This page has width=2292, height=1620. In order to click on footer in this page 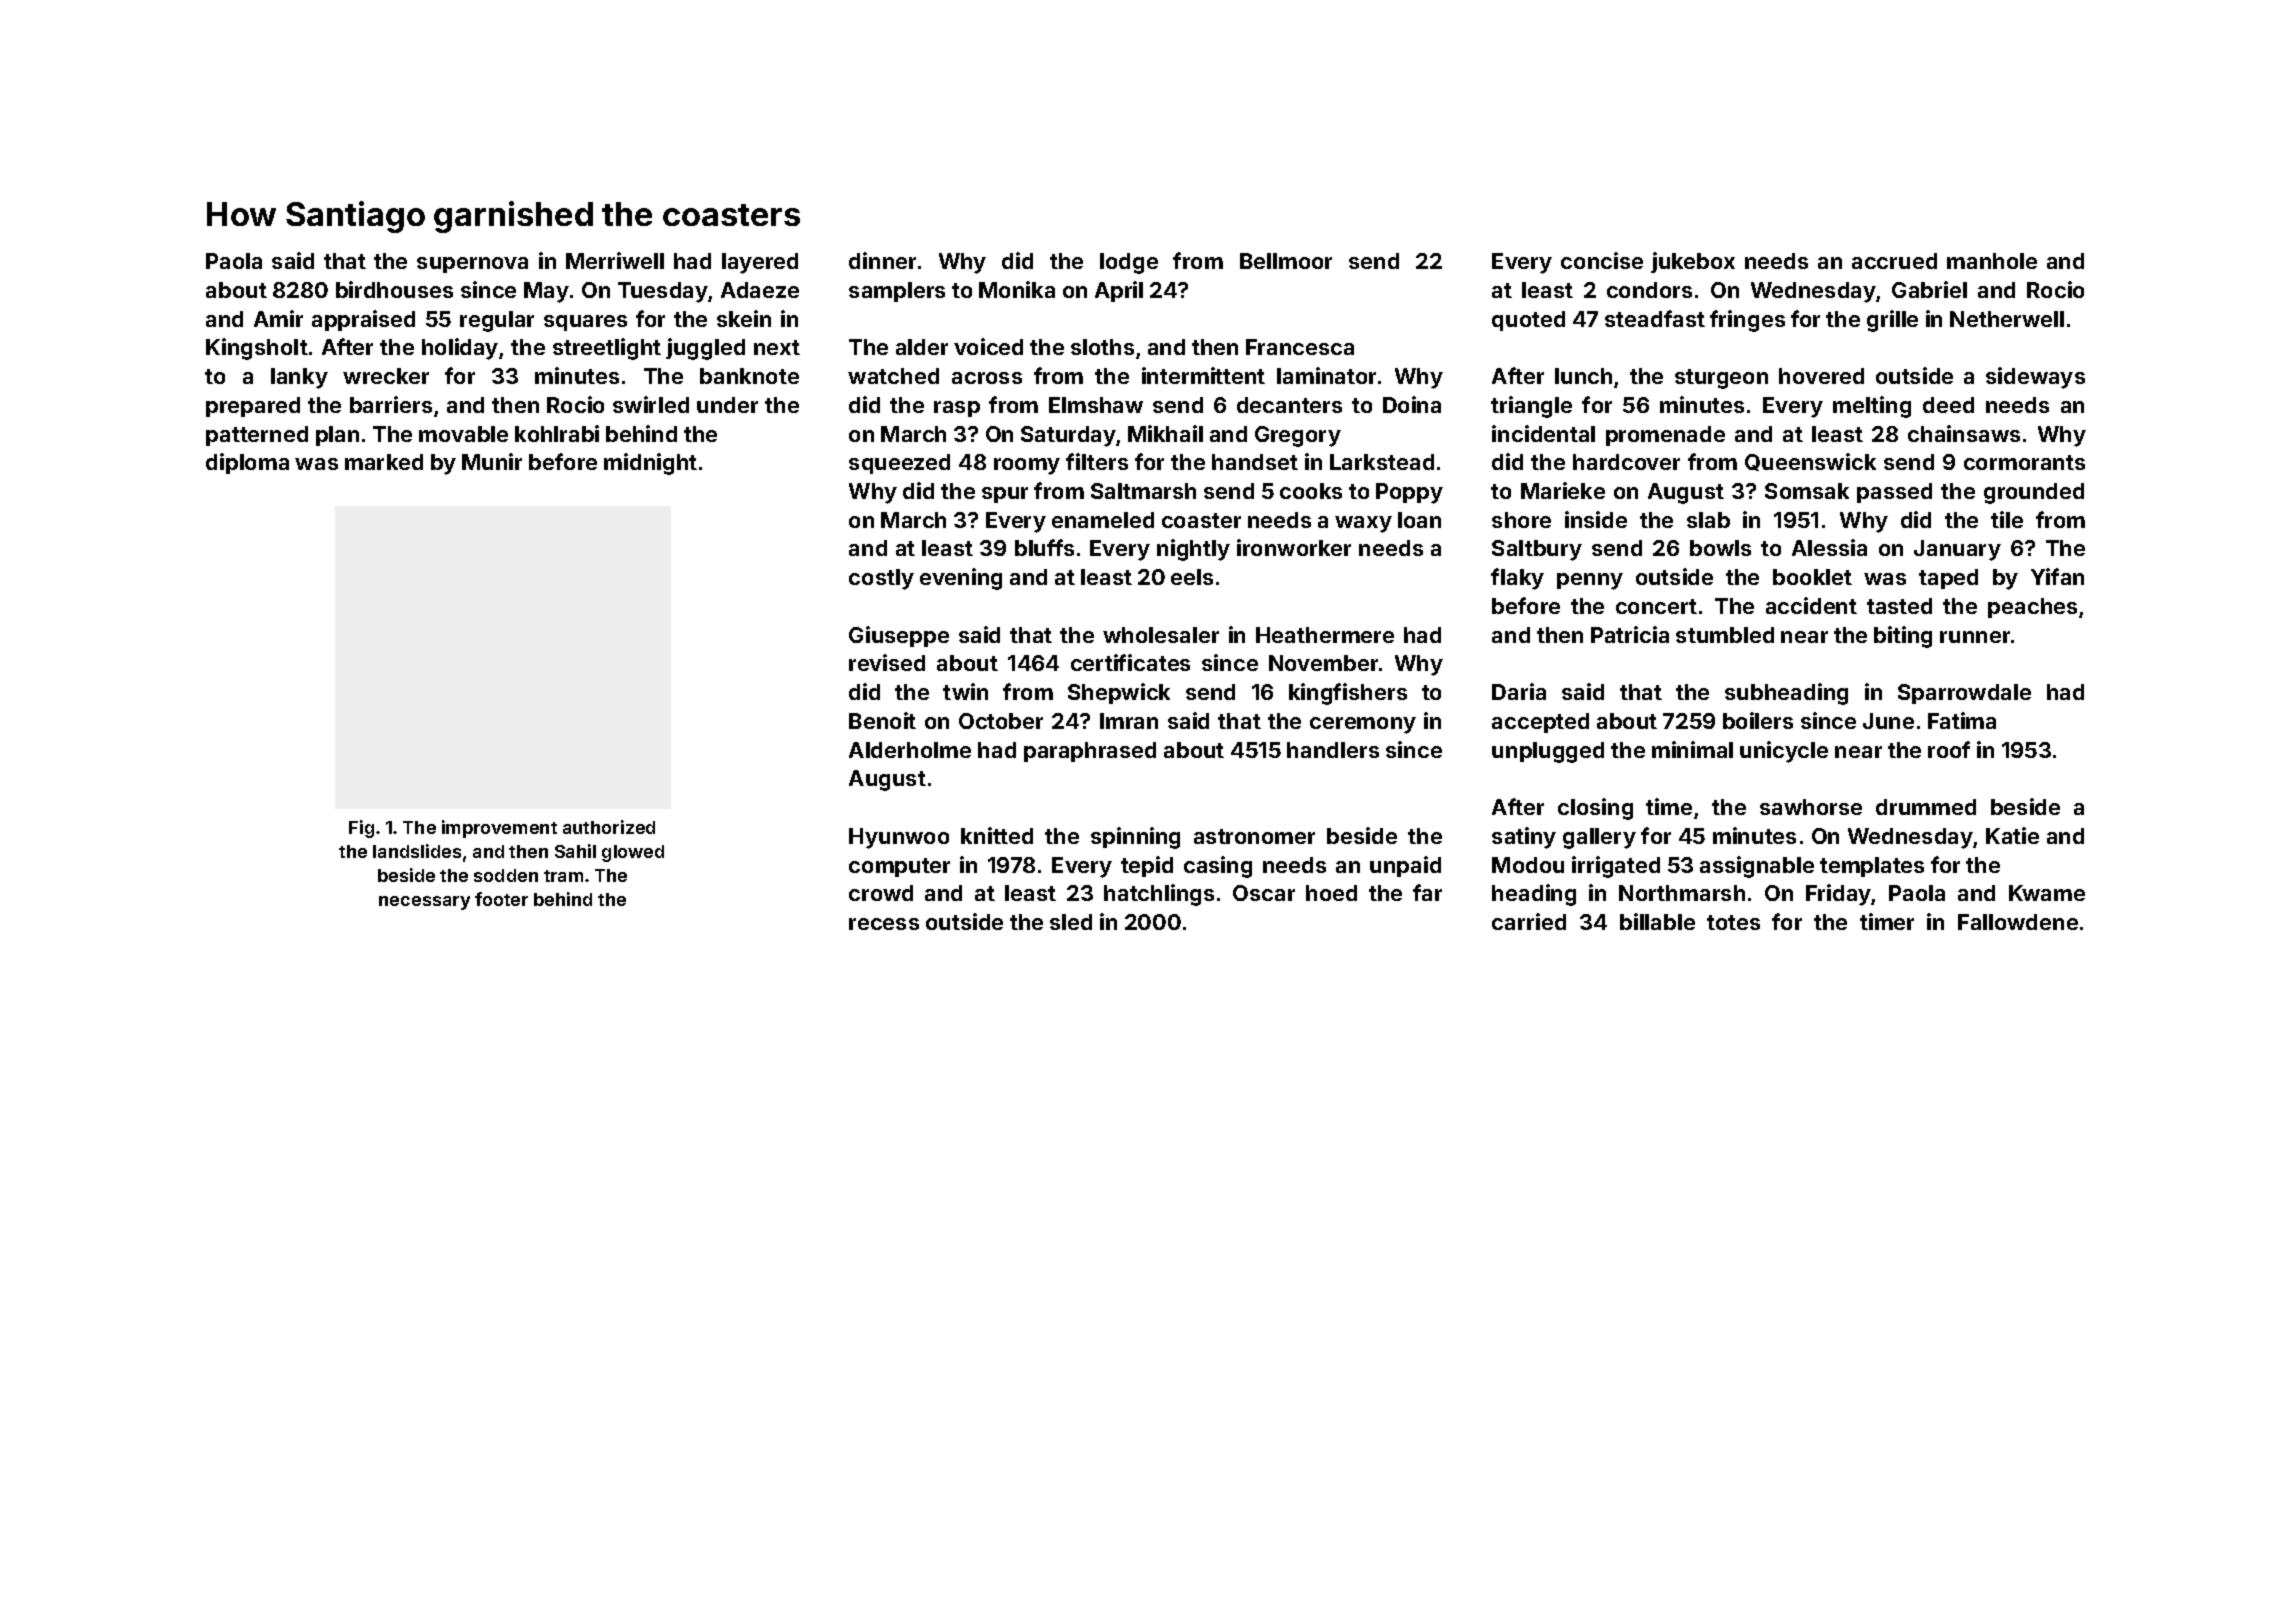, I will do `click(501, 899)`.
